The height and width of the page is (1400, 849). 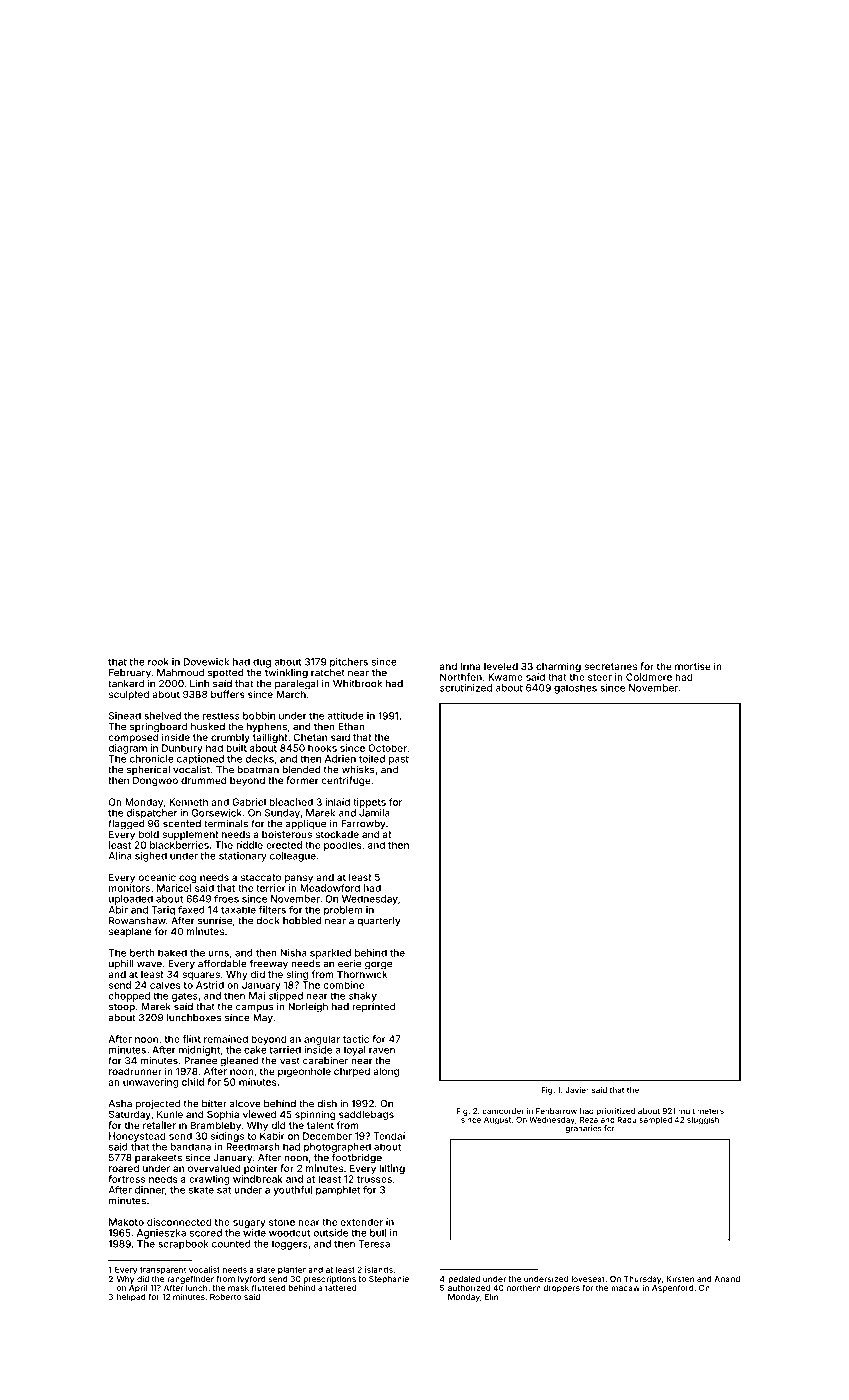 What do you see at coordinates (131, 1298) in the page?
I see `helipad` at bounding box center [131, 1298].
